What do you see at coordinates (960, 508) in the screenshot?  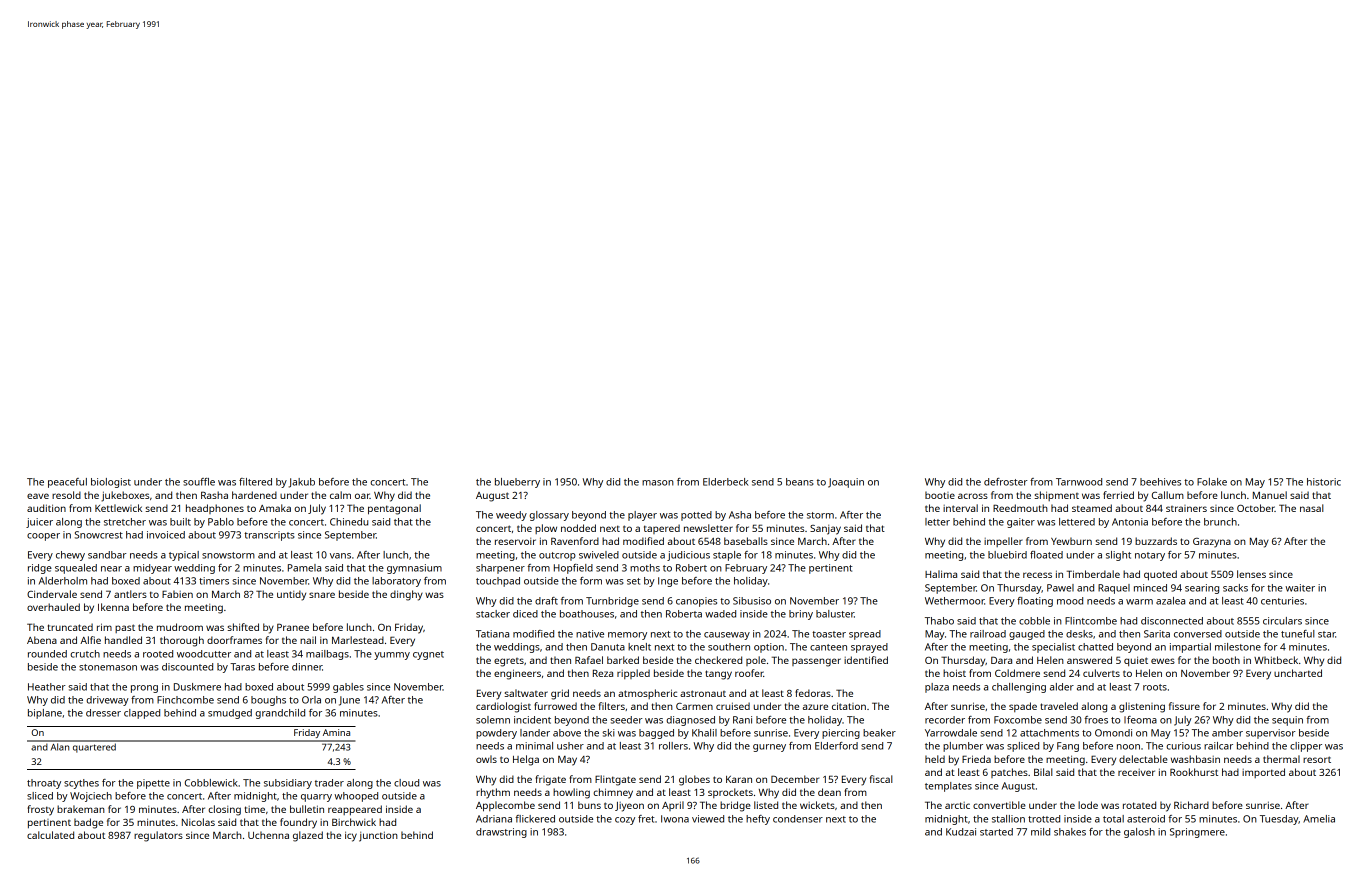 I see `interval` at bounding box center [960, 508].
